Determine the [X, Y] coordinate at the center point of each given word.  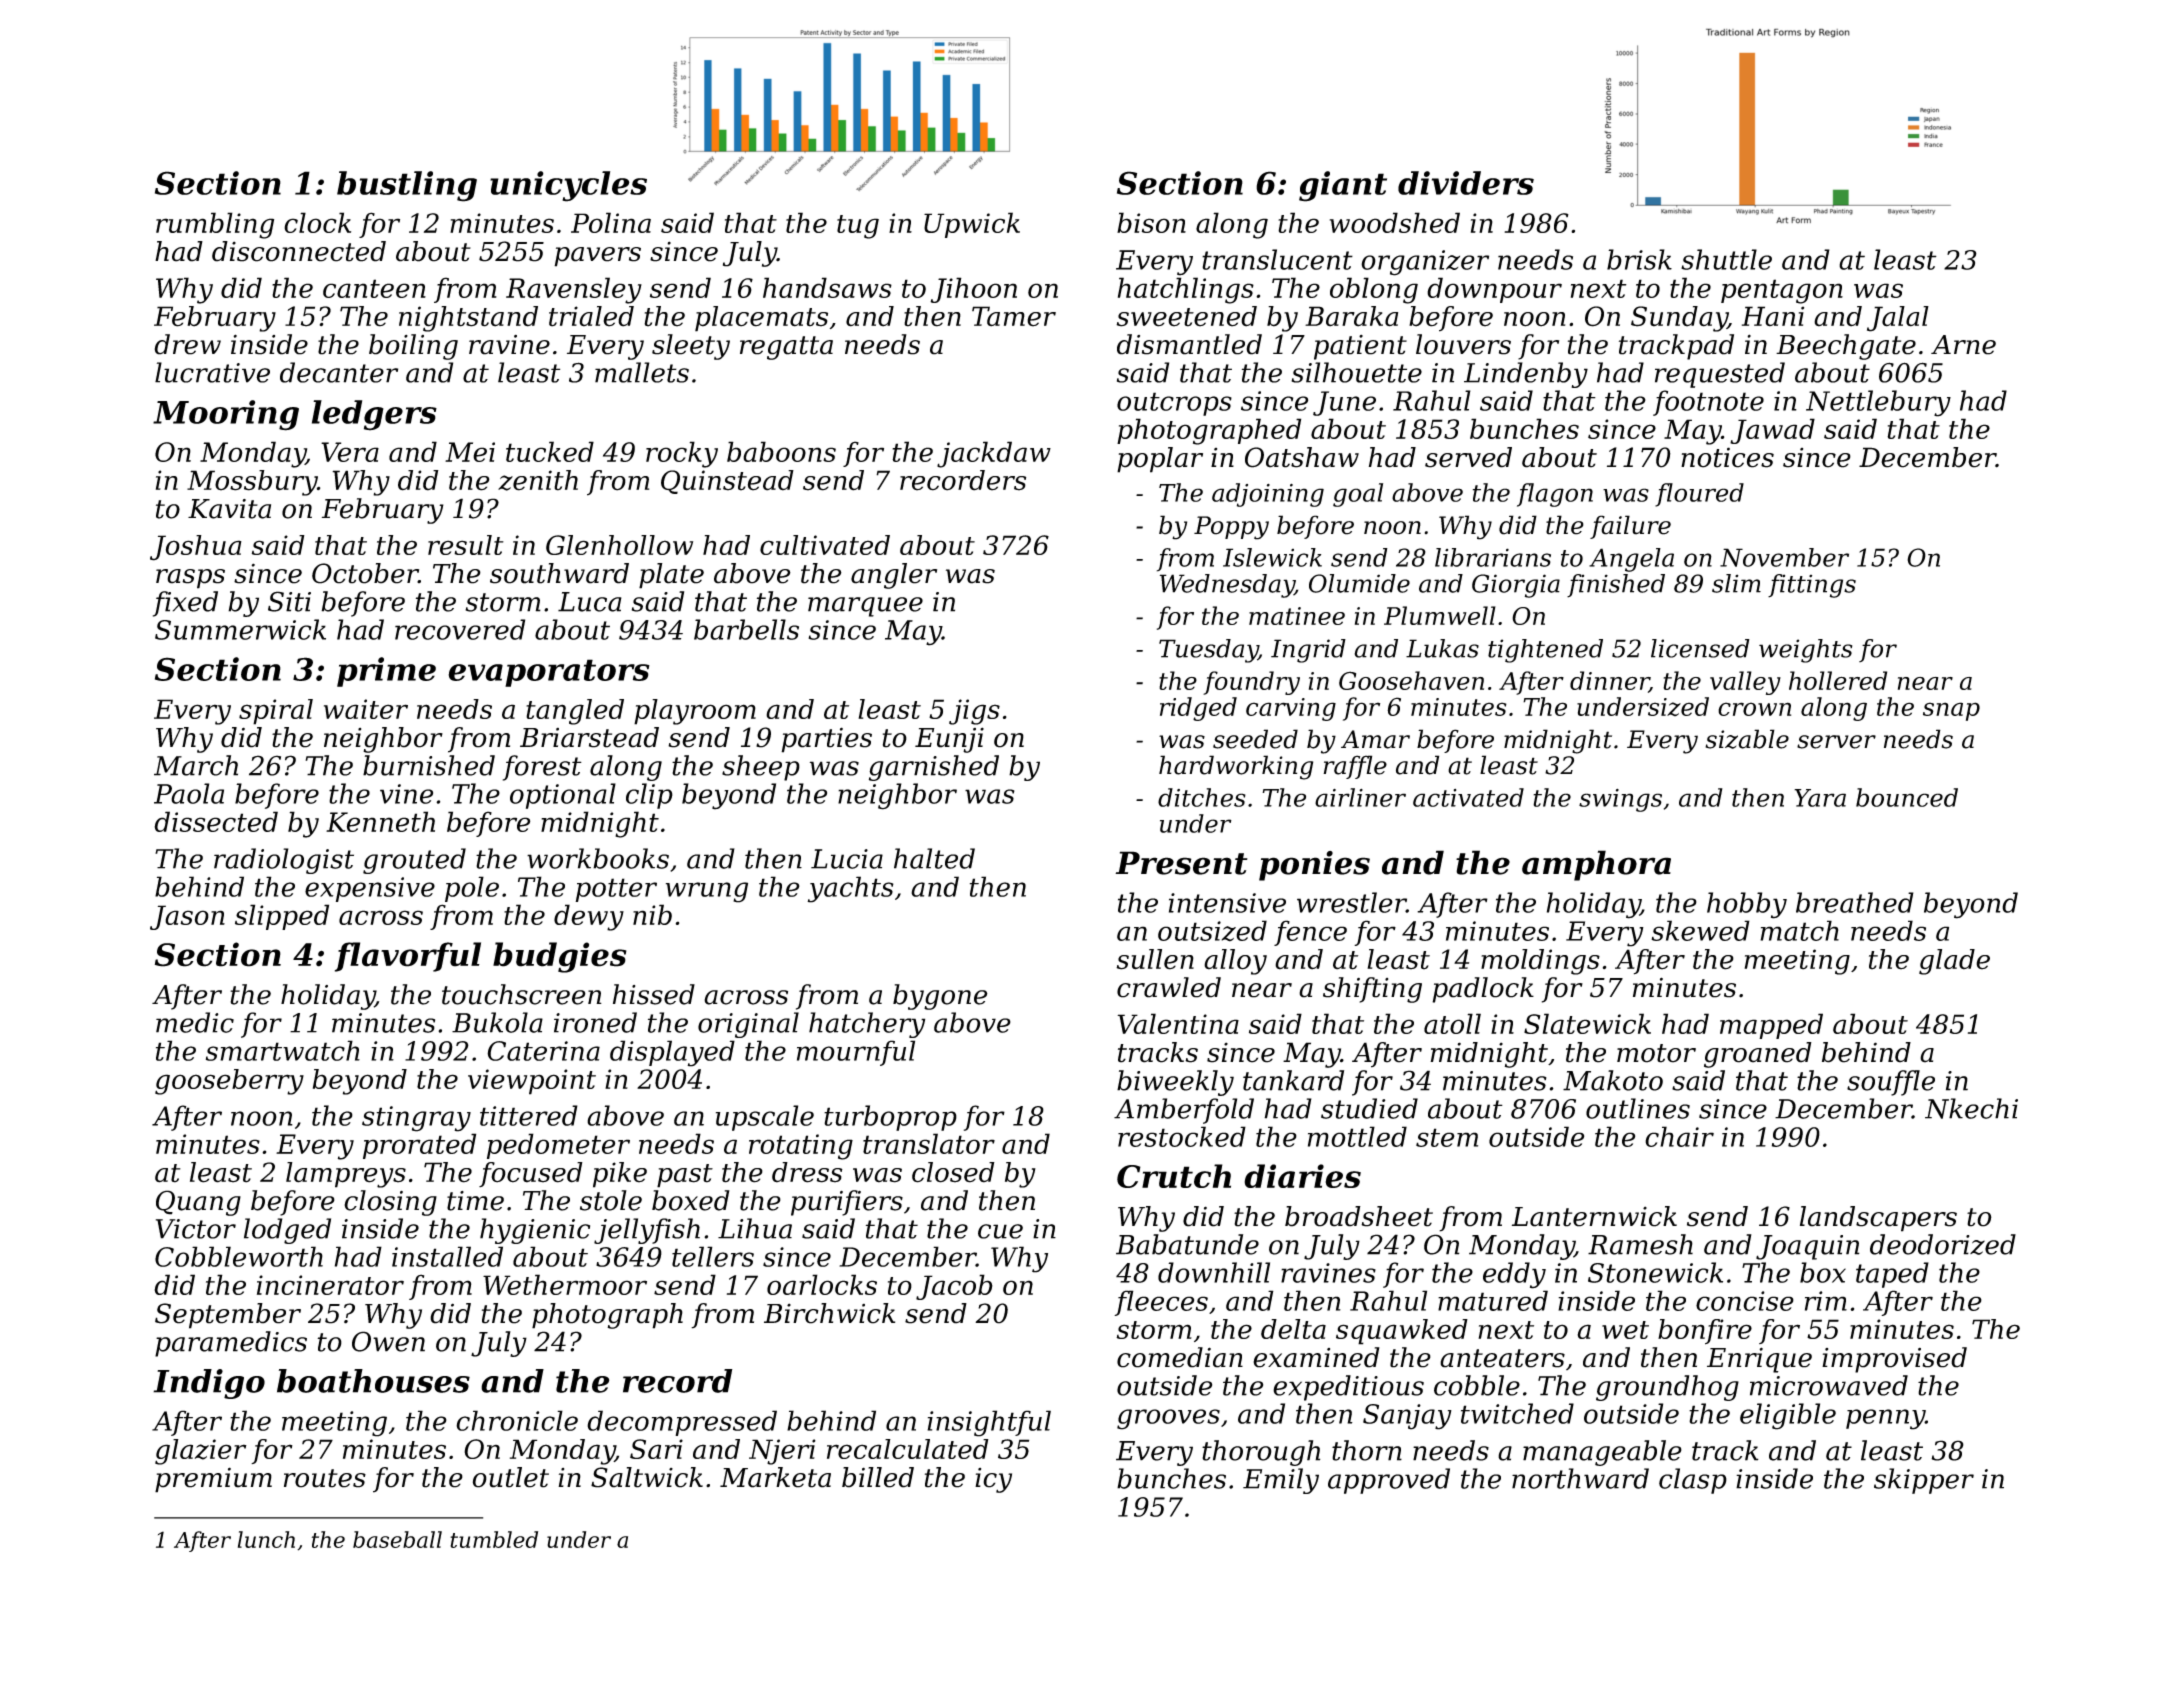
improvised [1894, 1360]
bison [1151, 222]
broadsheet [1359, 1216]
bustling [407, 186]
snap [1951, 711]
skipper [1924, 1481]
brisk [1639, 259]
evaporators [549, 673]
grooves [1168, 1419]
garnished [934, 768]
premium [213, 1480]
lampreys [346, 1175]
